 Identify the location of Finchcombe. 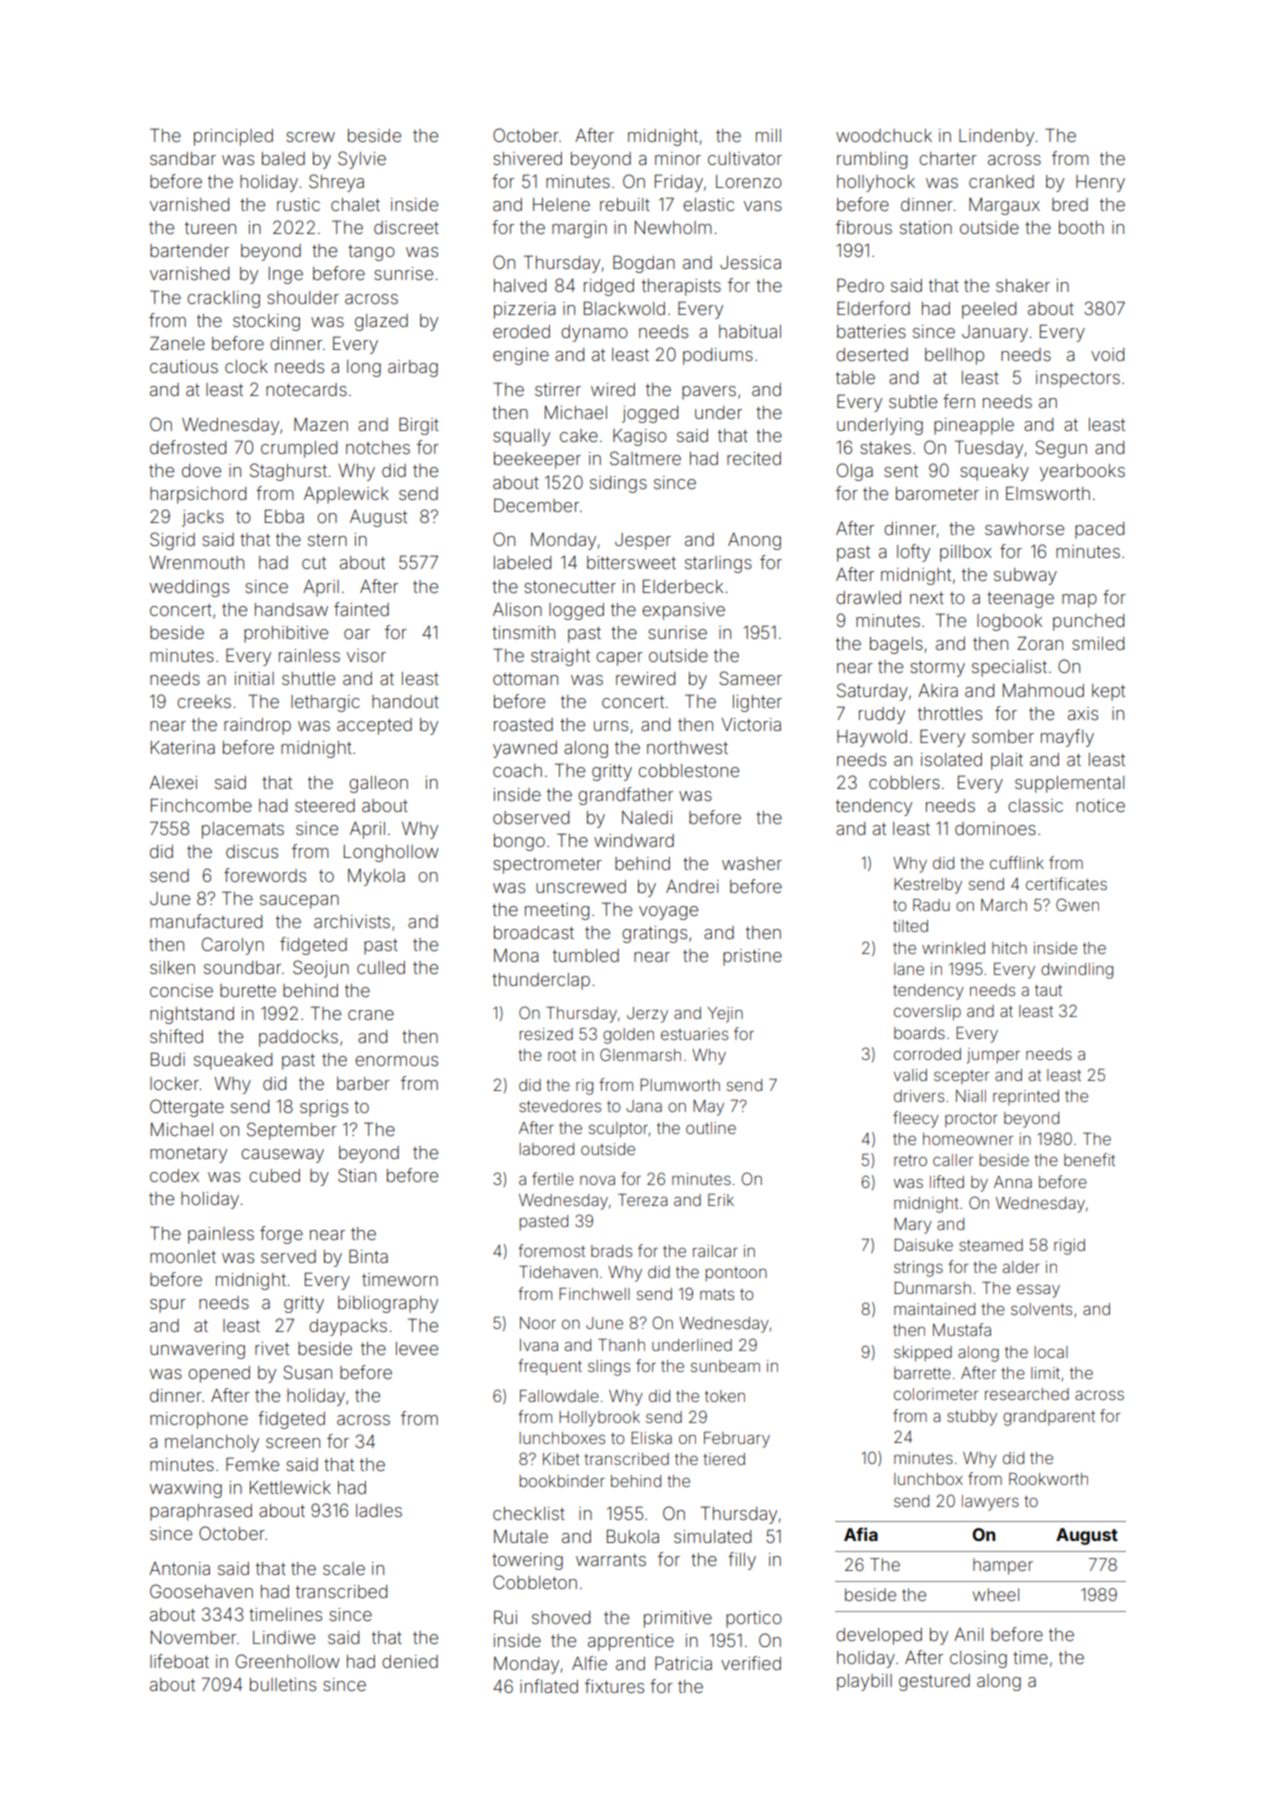
(201, 805).
